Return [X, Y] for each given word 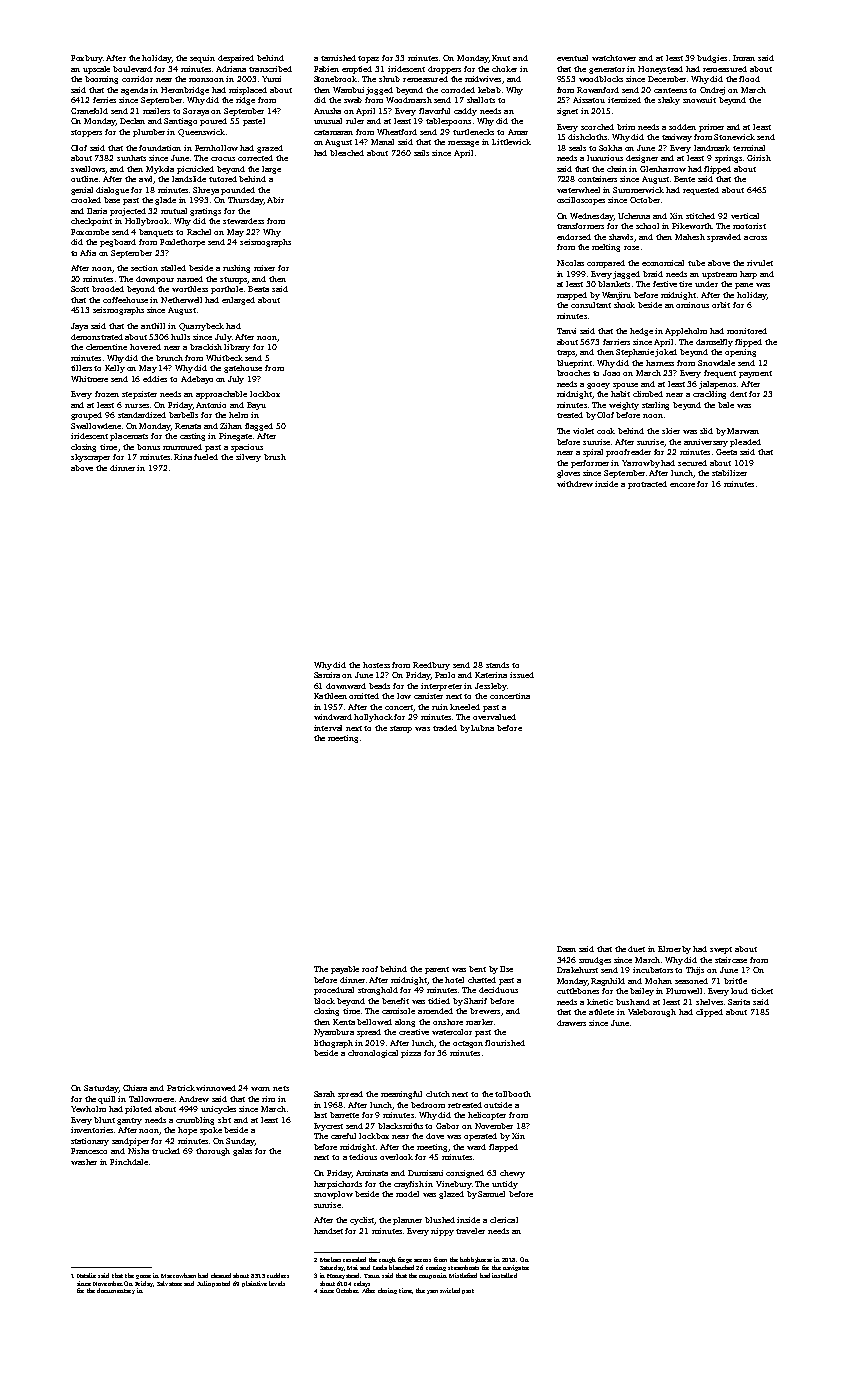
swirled [450, 1290]
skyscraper [90, 458]
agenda [134, 91]
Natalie [86, 1275]
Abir [275, 200]
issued [522, 675]
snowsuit [699, 100]
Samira [327, 675]
